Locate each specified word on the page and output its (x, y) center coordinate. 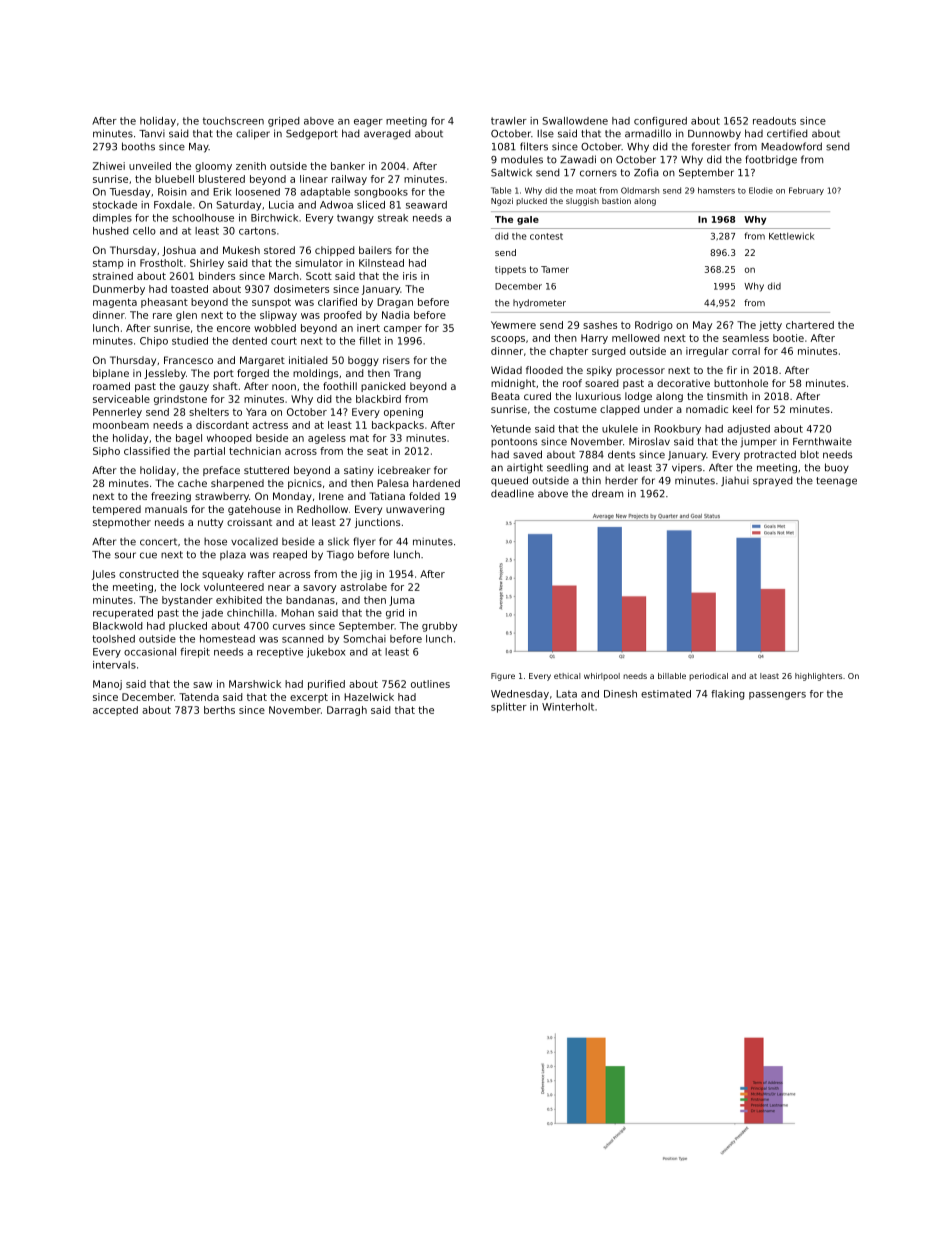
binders (217, 276)
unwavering (415, 510)
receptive (280, 653)
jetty (770, 326)
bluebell (174, 179)
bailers (375, 250)
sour (125, 555)
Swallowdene (575, 121)
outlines (430, 684)
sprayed (773, 481)
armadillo (648, 133)
